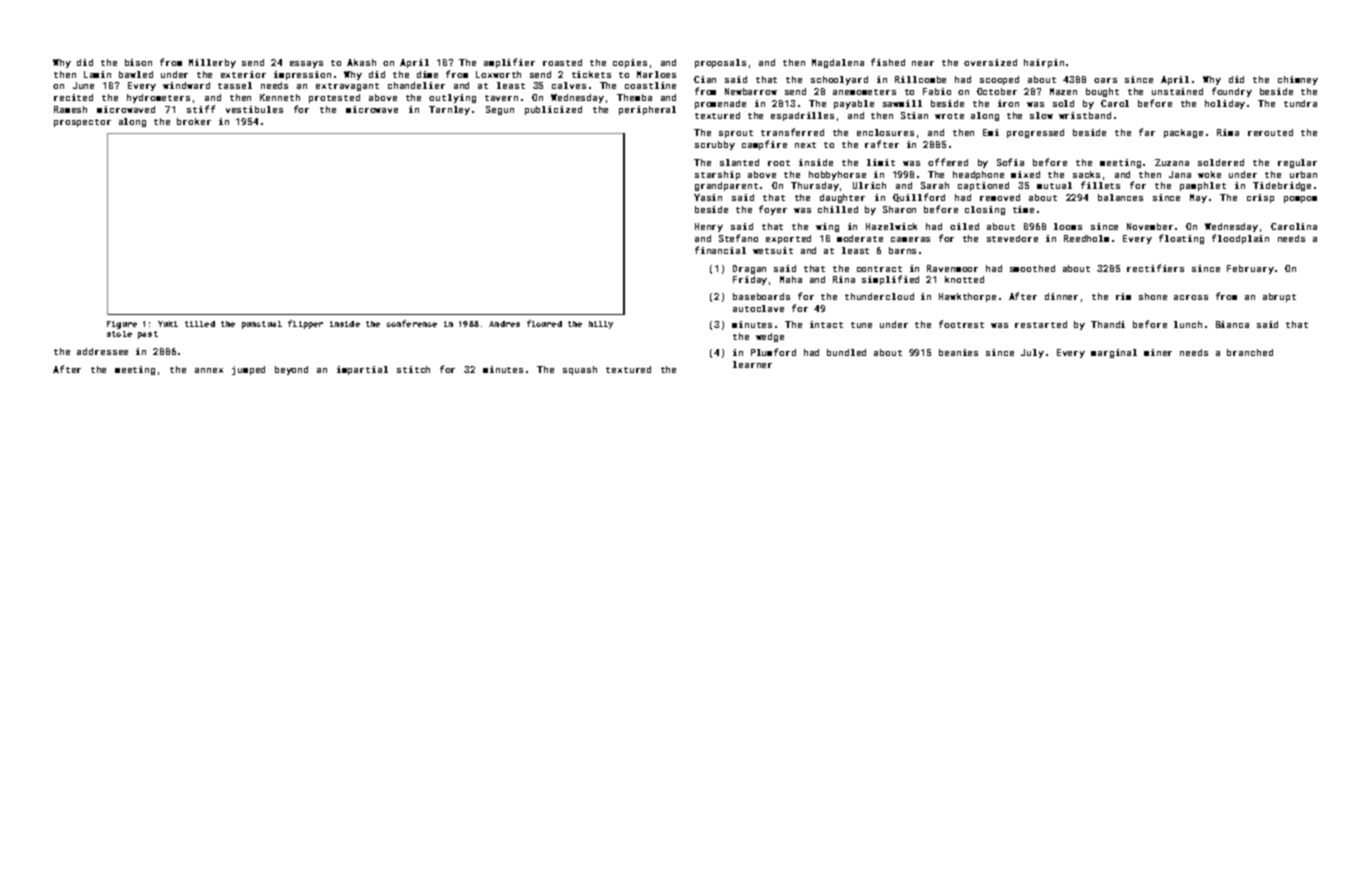 This screenshot has height=887, width=1372. Describe the element at coordinates (412, 323) in the screenshot. I see `conference` at that location.
